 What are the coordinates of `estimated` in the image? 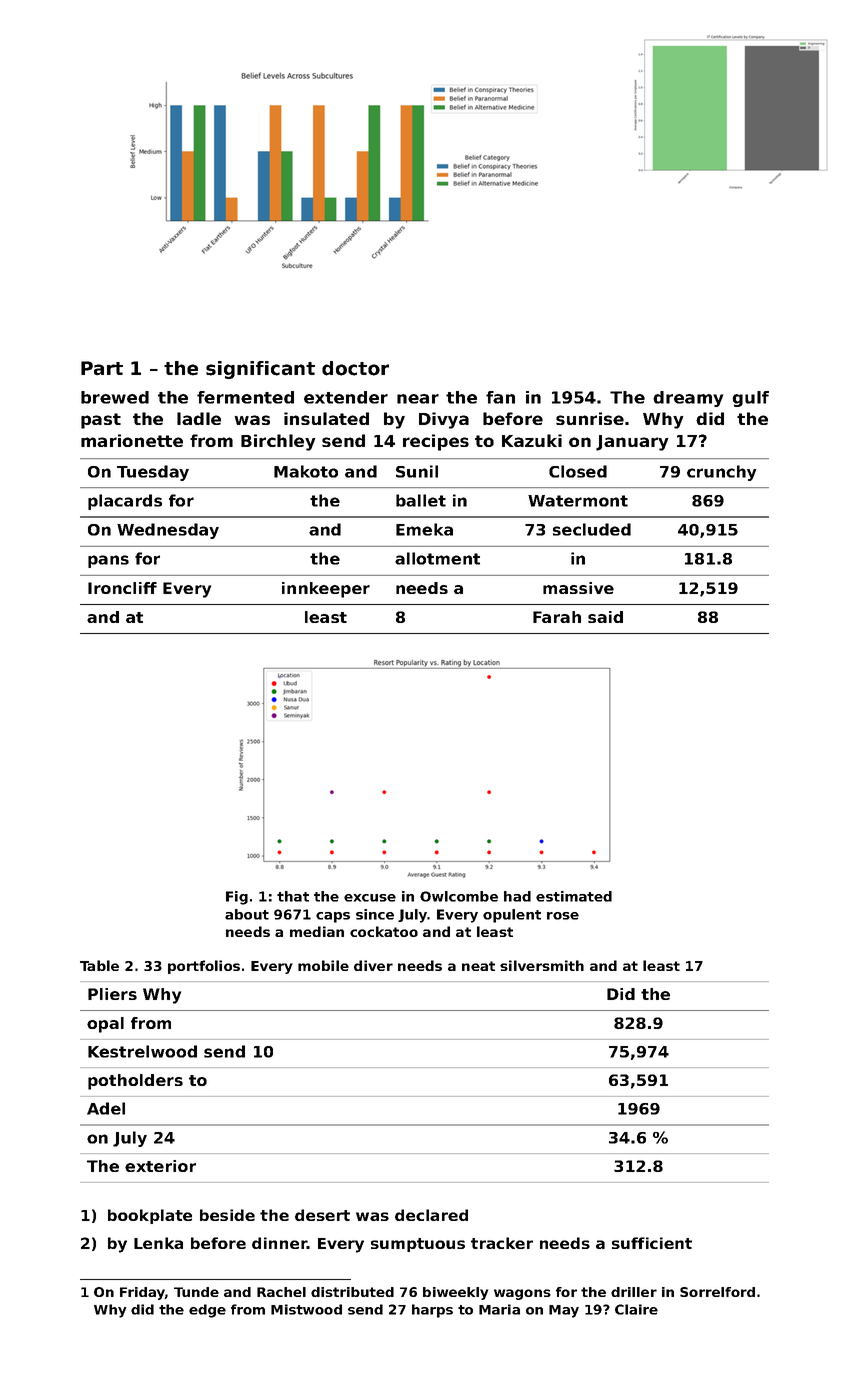 It's located at (574, 896).
